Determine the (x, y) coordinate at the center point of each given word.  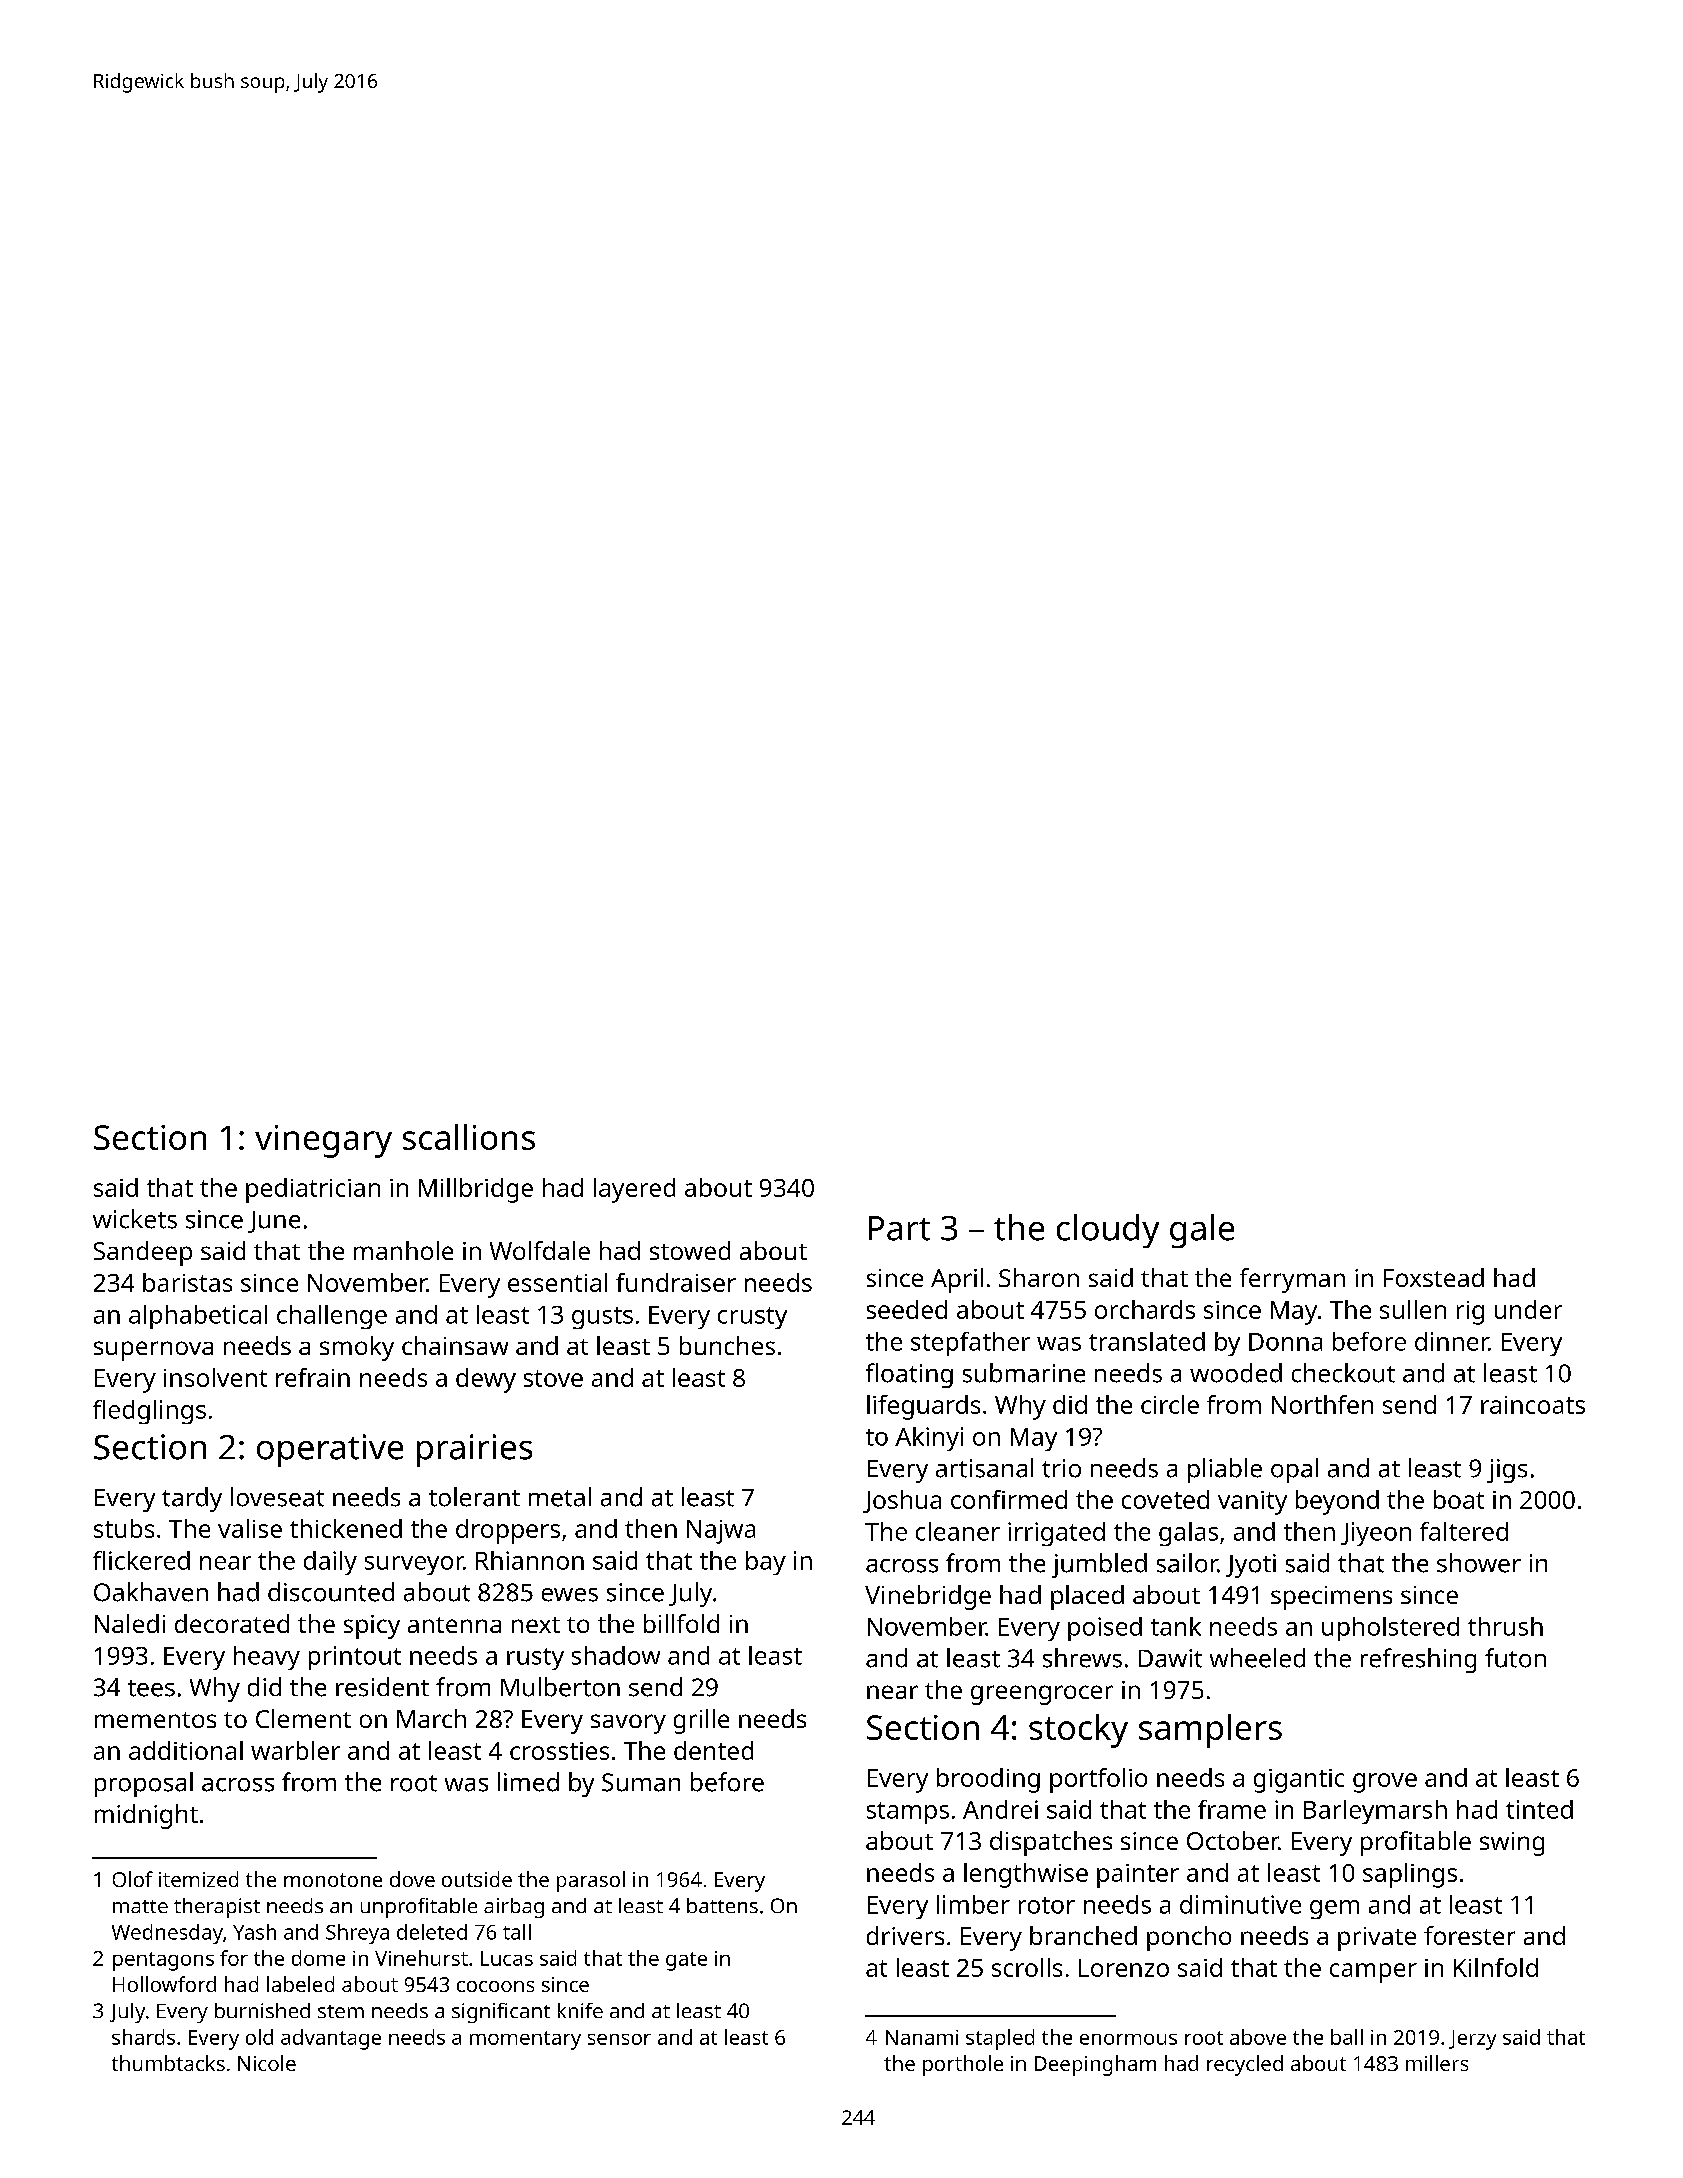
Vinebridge (928, 1597)
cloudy (1108, 1231)
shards (143, 2037)
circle (1170, 1404)
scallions (469, 1137)
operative (330, 1450)
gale (1202, 1231)
